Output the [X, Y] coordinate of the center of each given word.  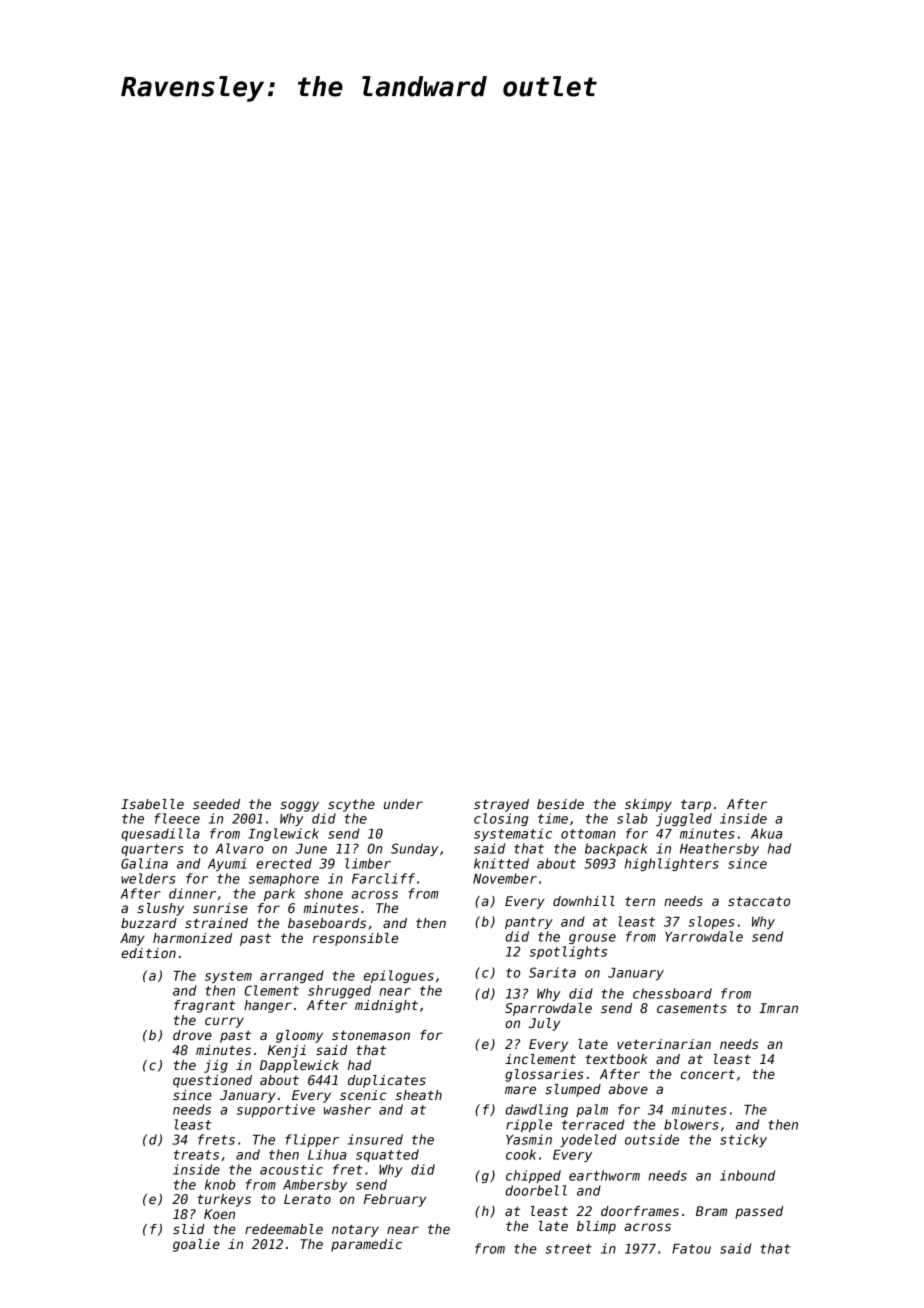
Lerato [307, 1199]
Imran [778, 1008]
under [403, 804]
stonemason [371, 1035]
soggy [299, 806]
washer [347, 1109]
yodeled [588, 1140]
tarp [696, 806]
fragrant [204, 1006]
